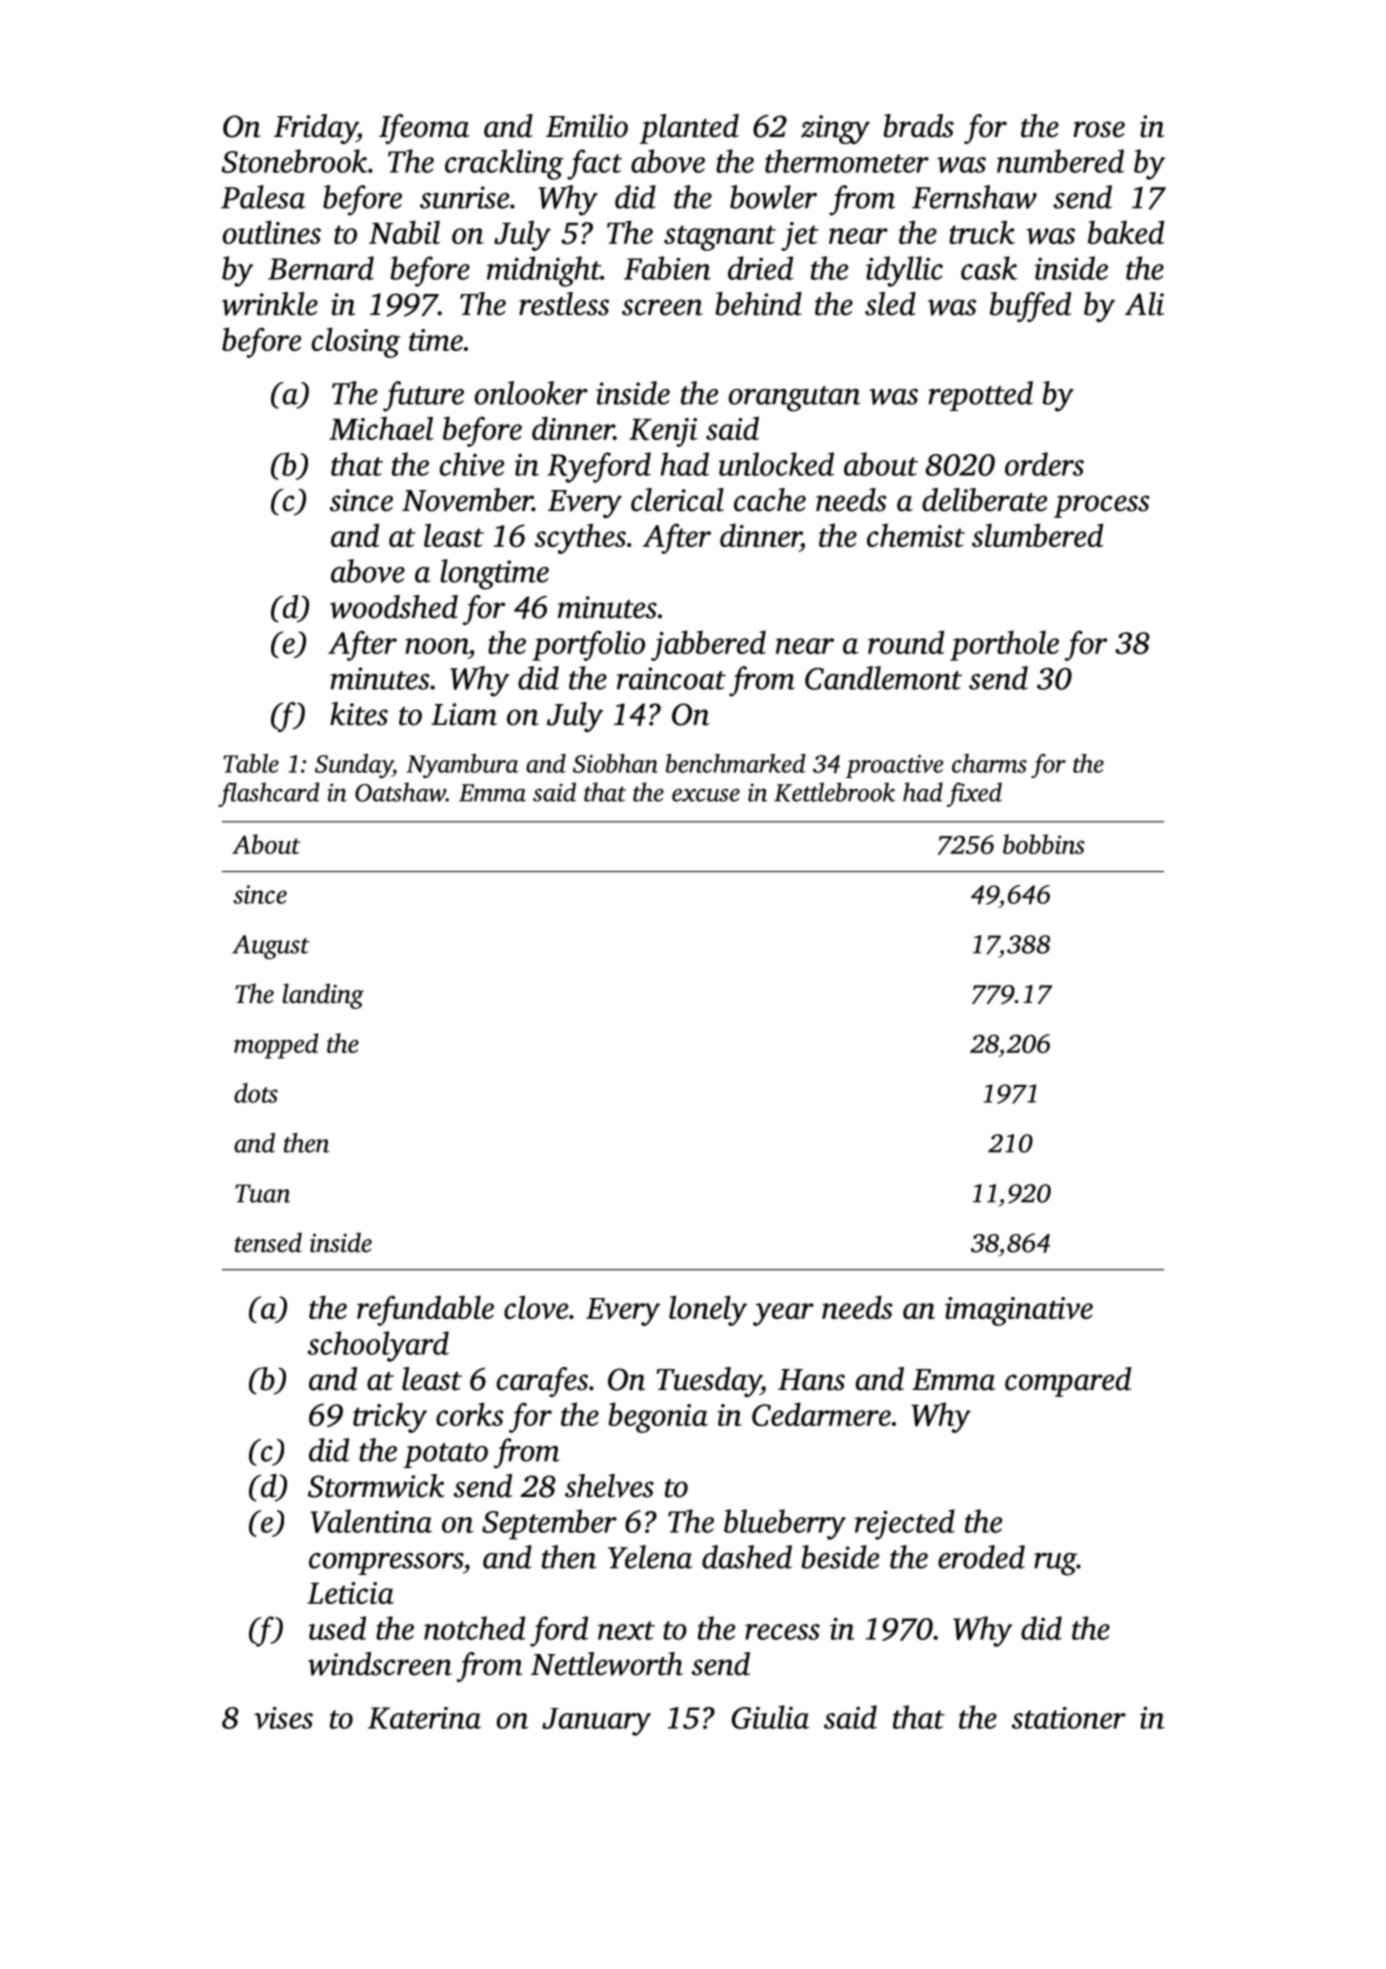 This document has height=1969, width=1386. I want to click on proactive, so click(895, 766).
